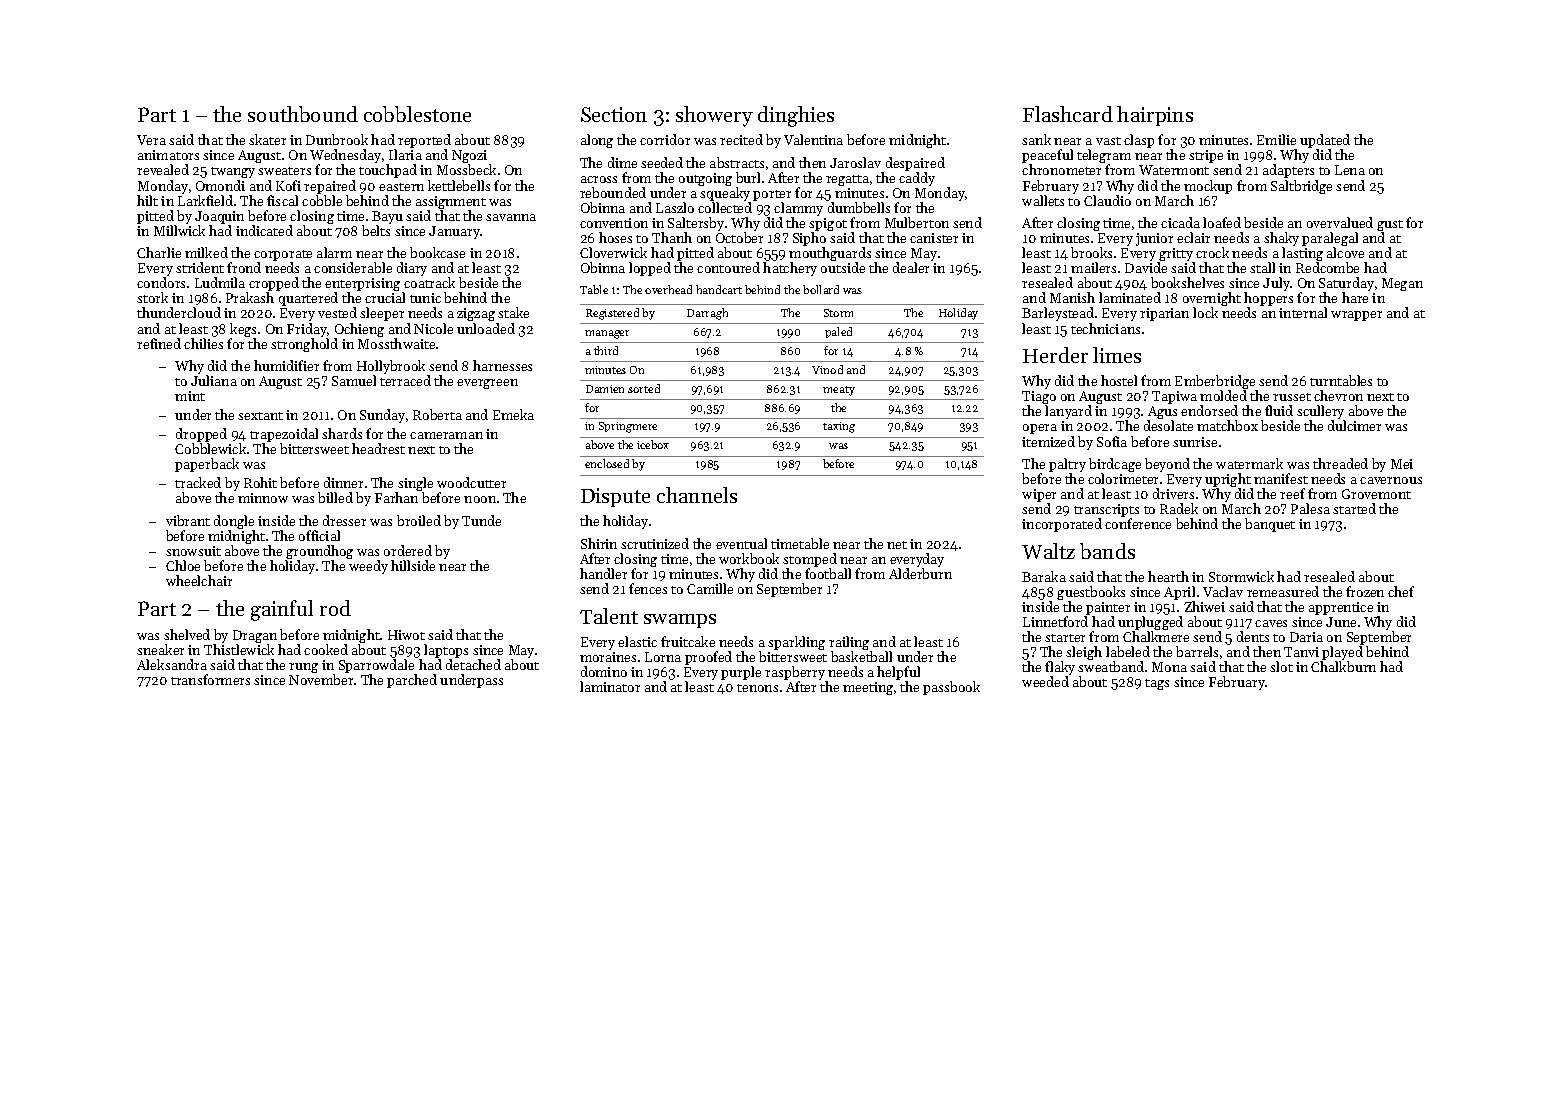 The image size is (1564, 1106). I want to click on updated, so click(1325, 142).
